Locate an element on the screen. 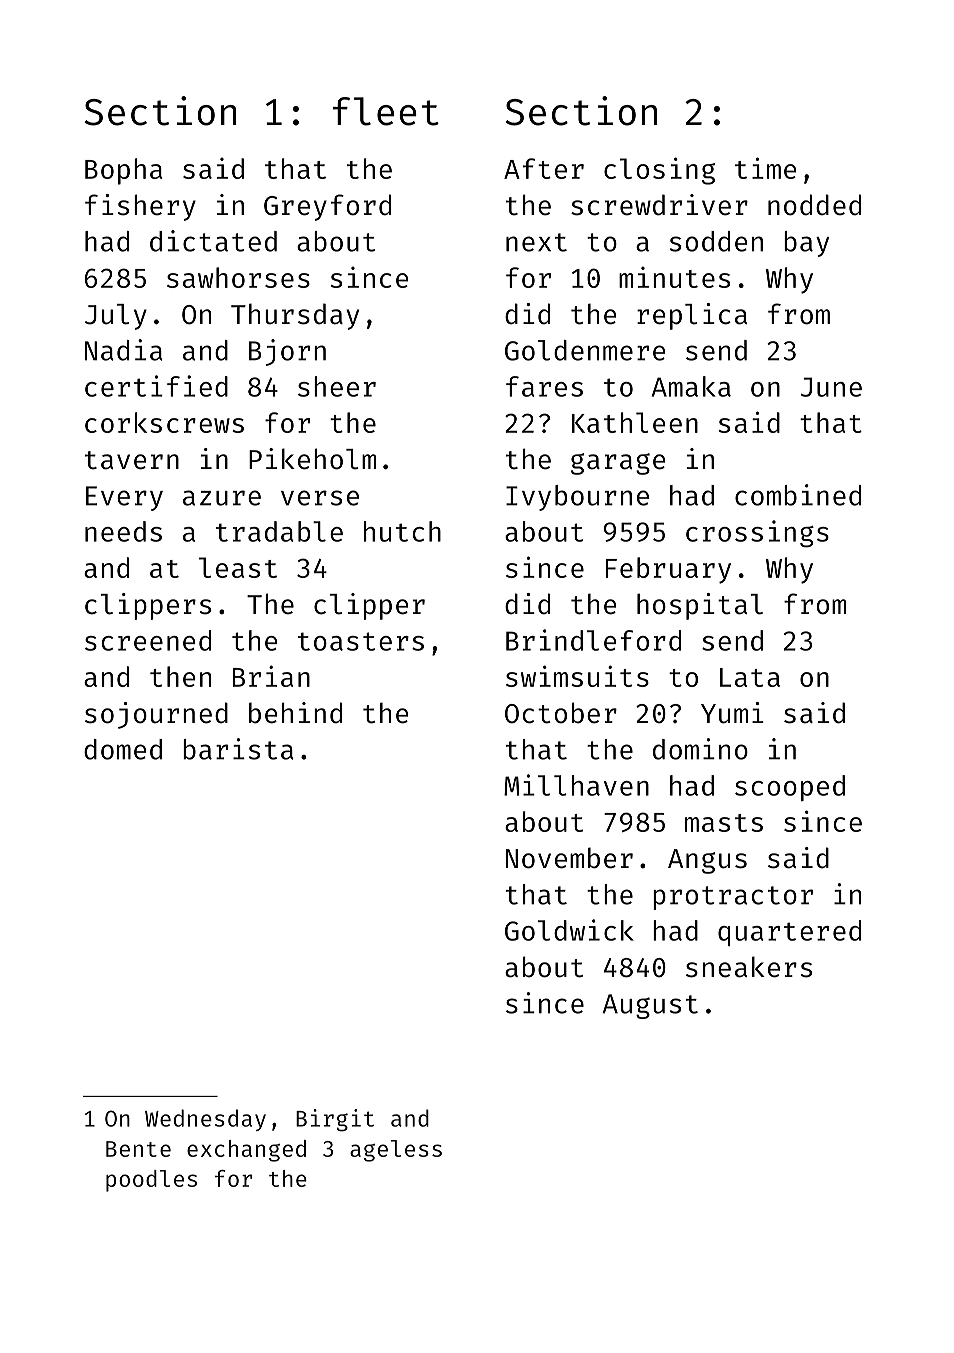 The height and width of the screenshot is (1353, 954). August is located at coordinates (650, 1006).
